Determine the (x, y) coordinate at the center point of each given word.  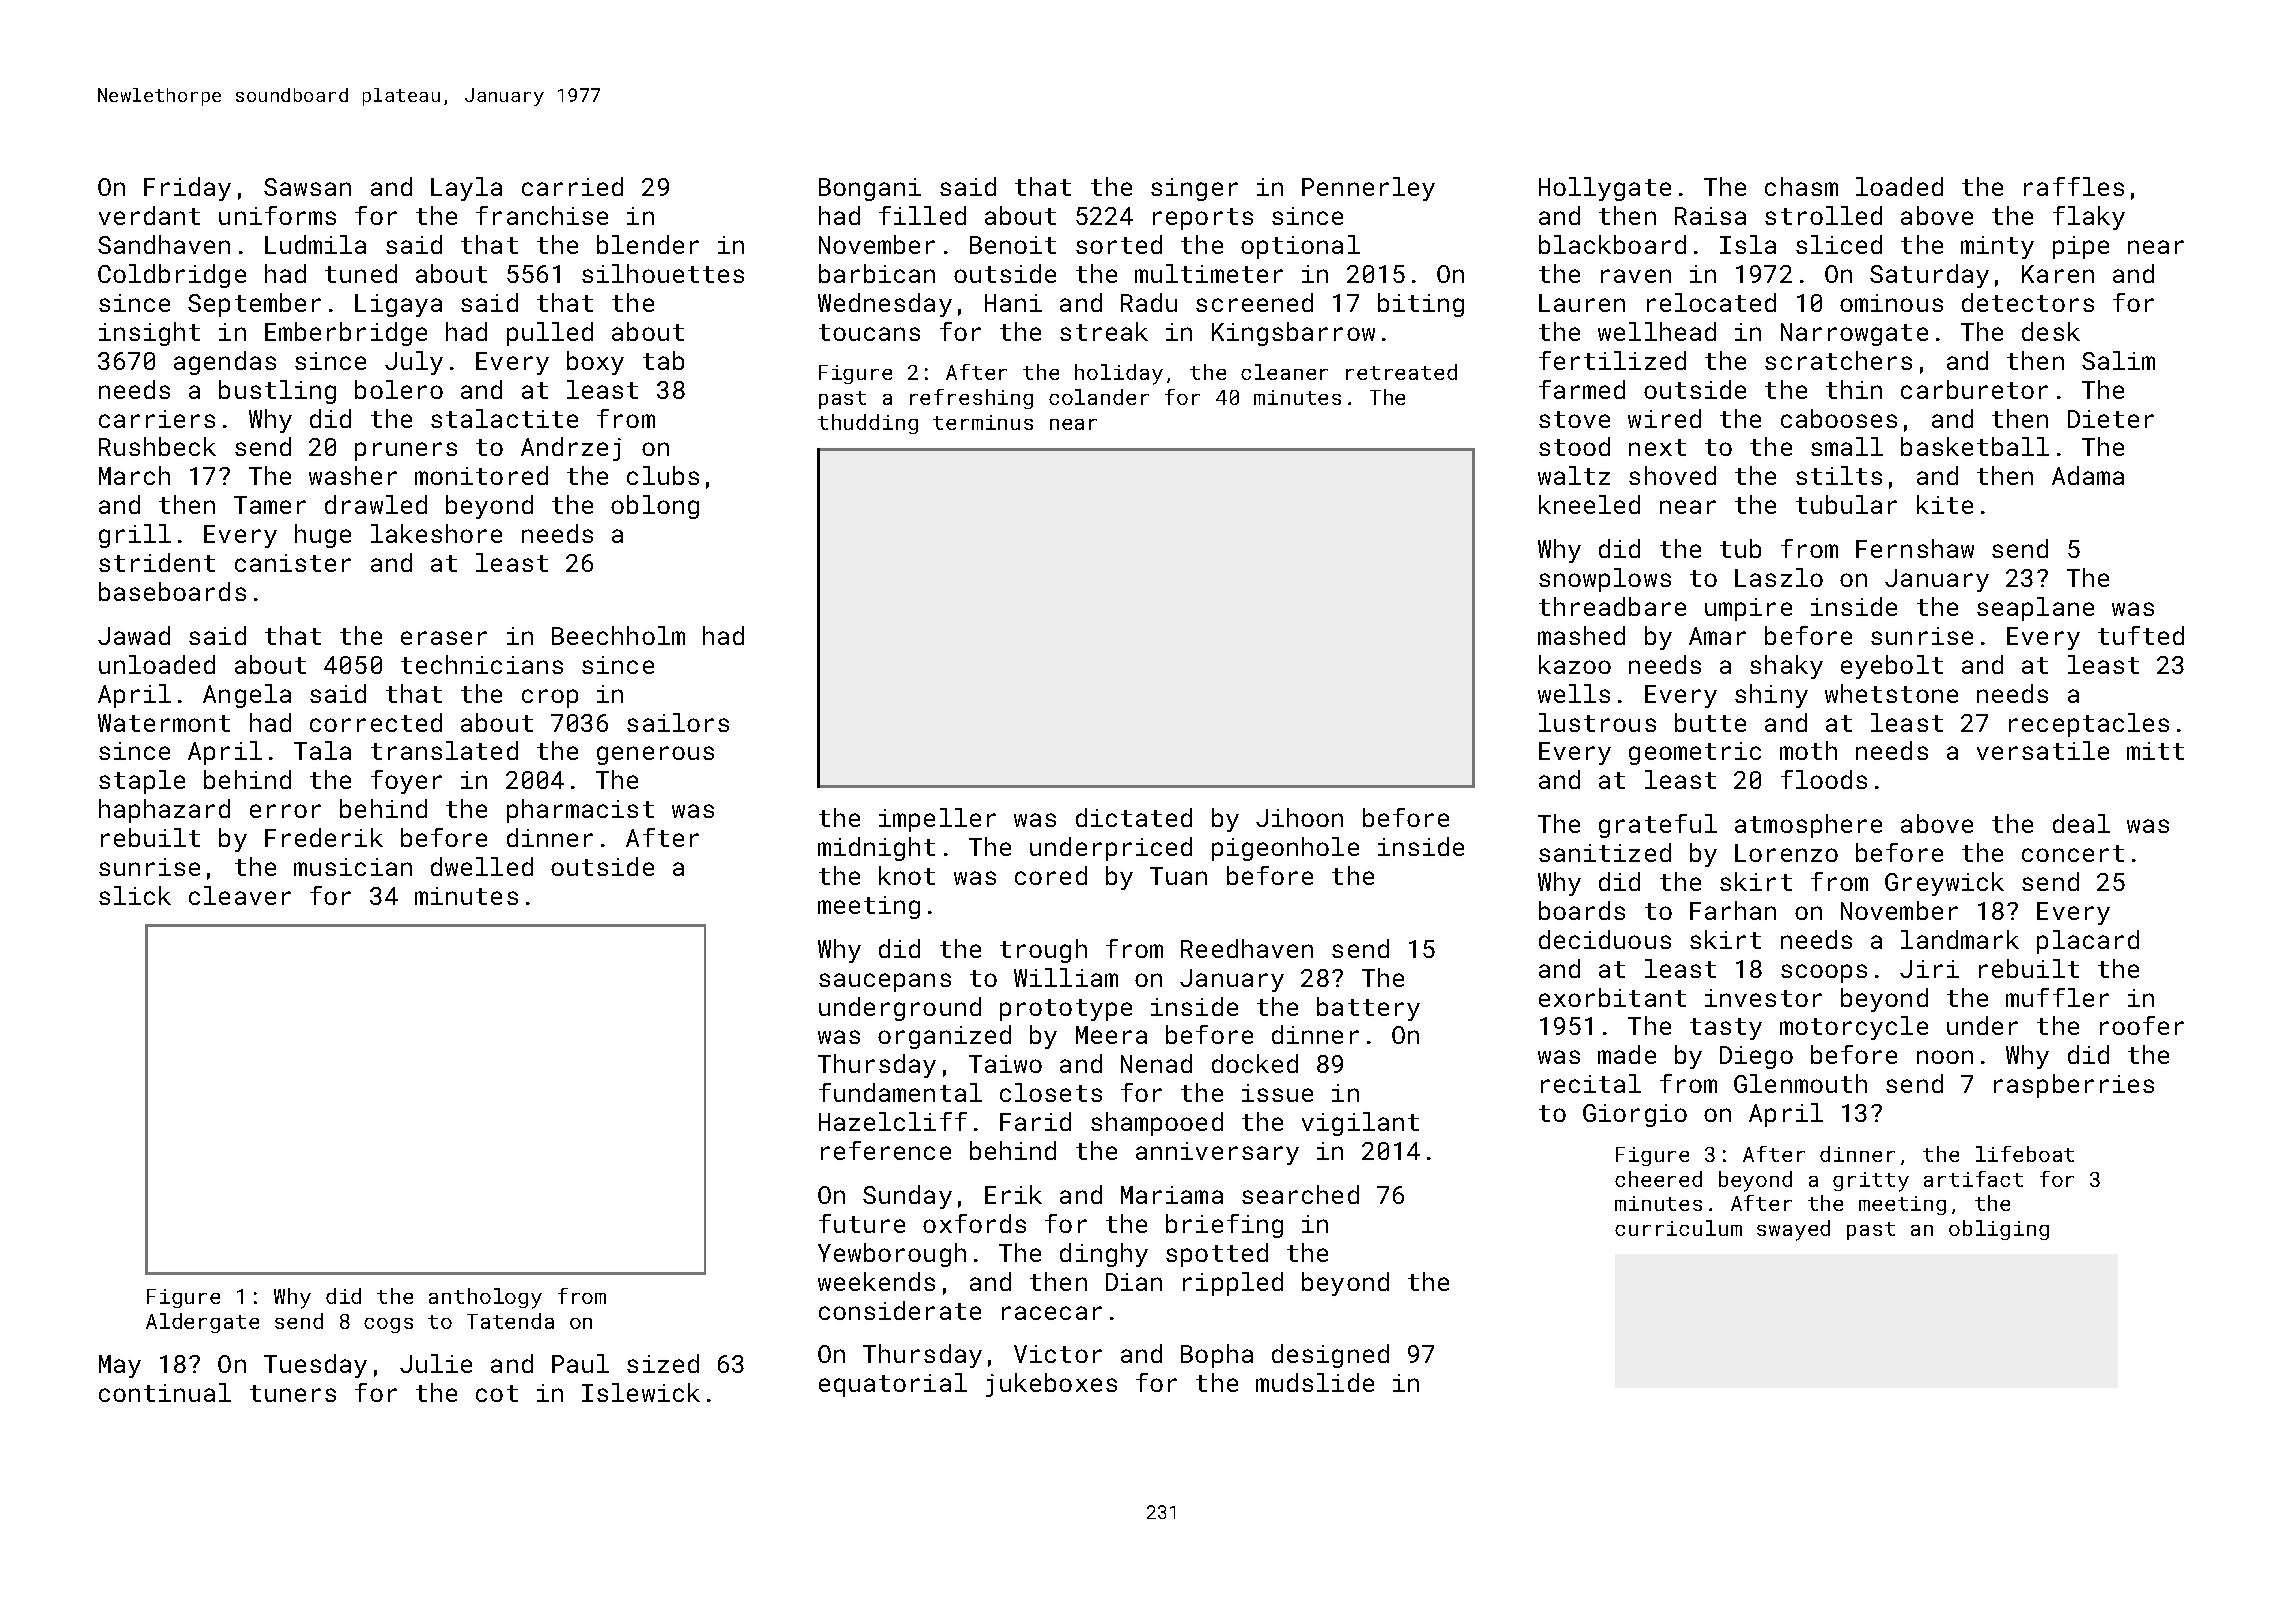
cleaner (1284, 372)
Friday (187, 189)
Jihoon (1299, 817)
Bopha (1217, 1356)
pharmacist (580, 811)
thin (1854, 389)
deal (2081, 823)
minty (1997, 247)
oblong (655, 507)
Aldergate (202, 1323)
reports (1203, 219)
